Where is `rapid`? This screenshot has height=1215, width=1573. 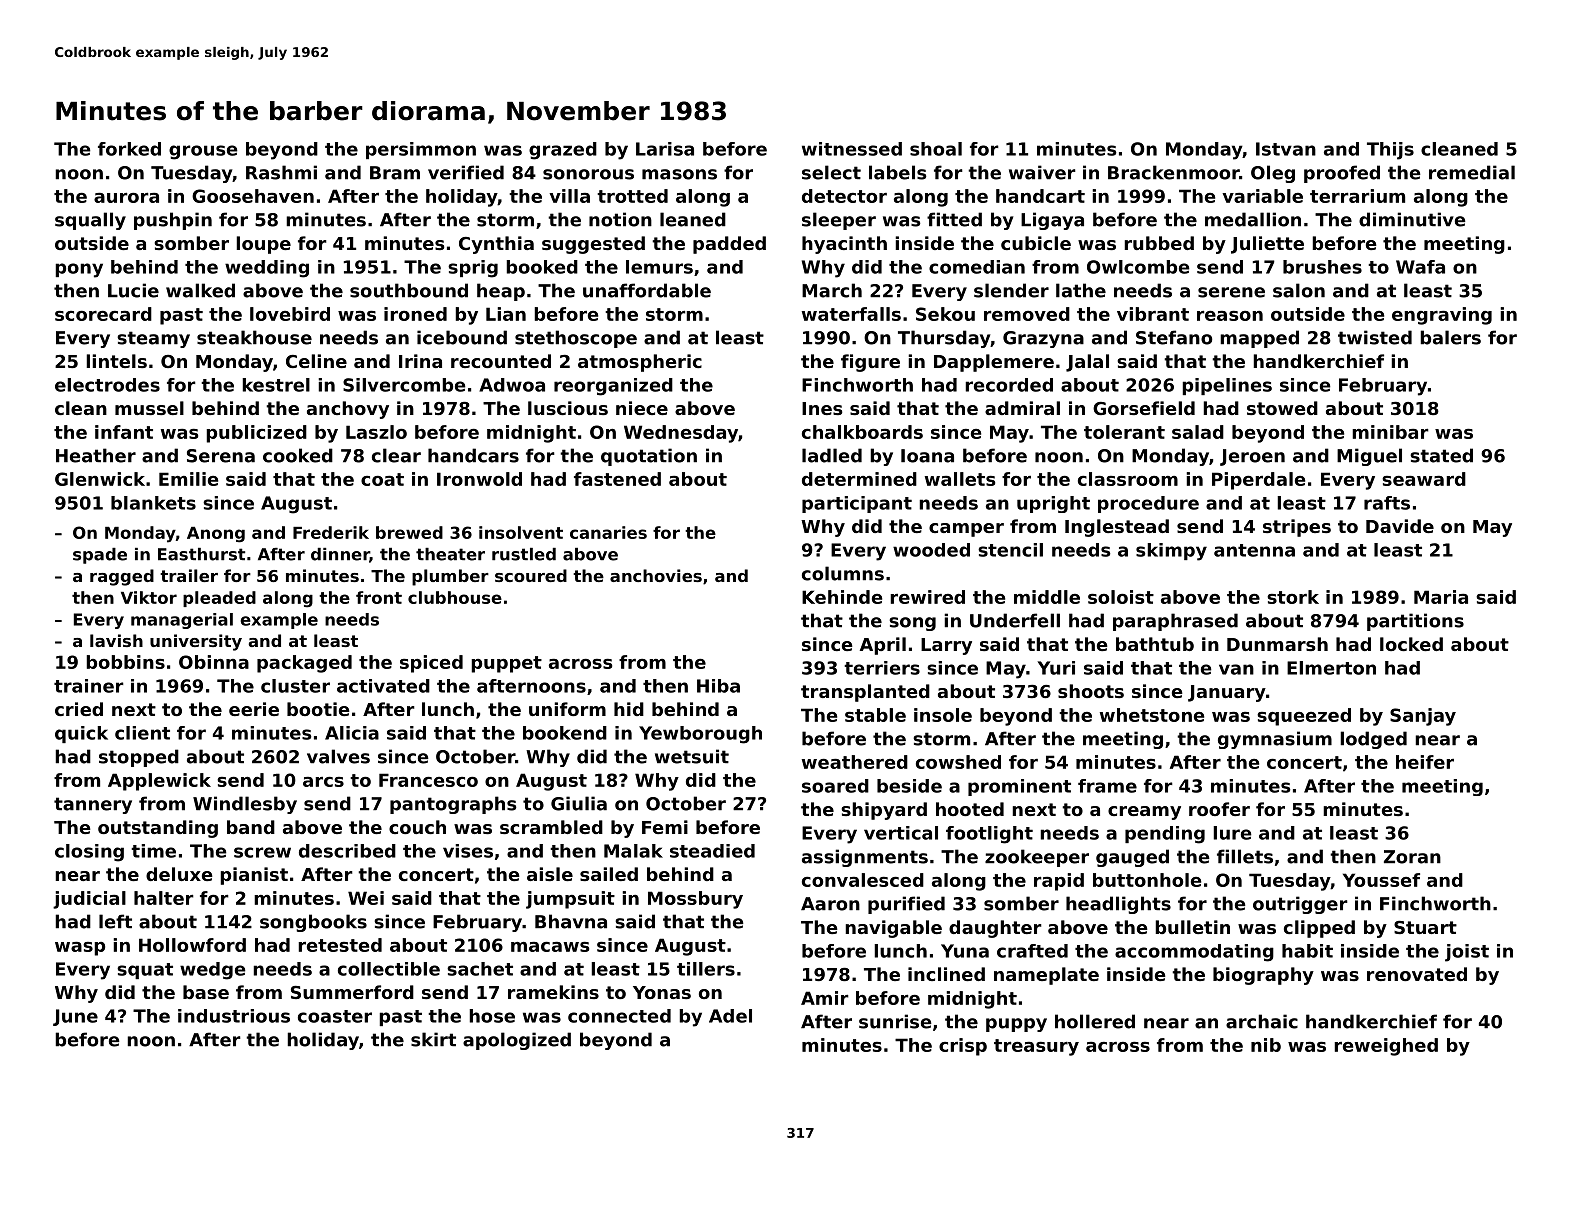
rapid is located at coordinates (1059, 882).
